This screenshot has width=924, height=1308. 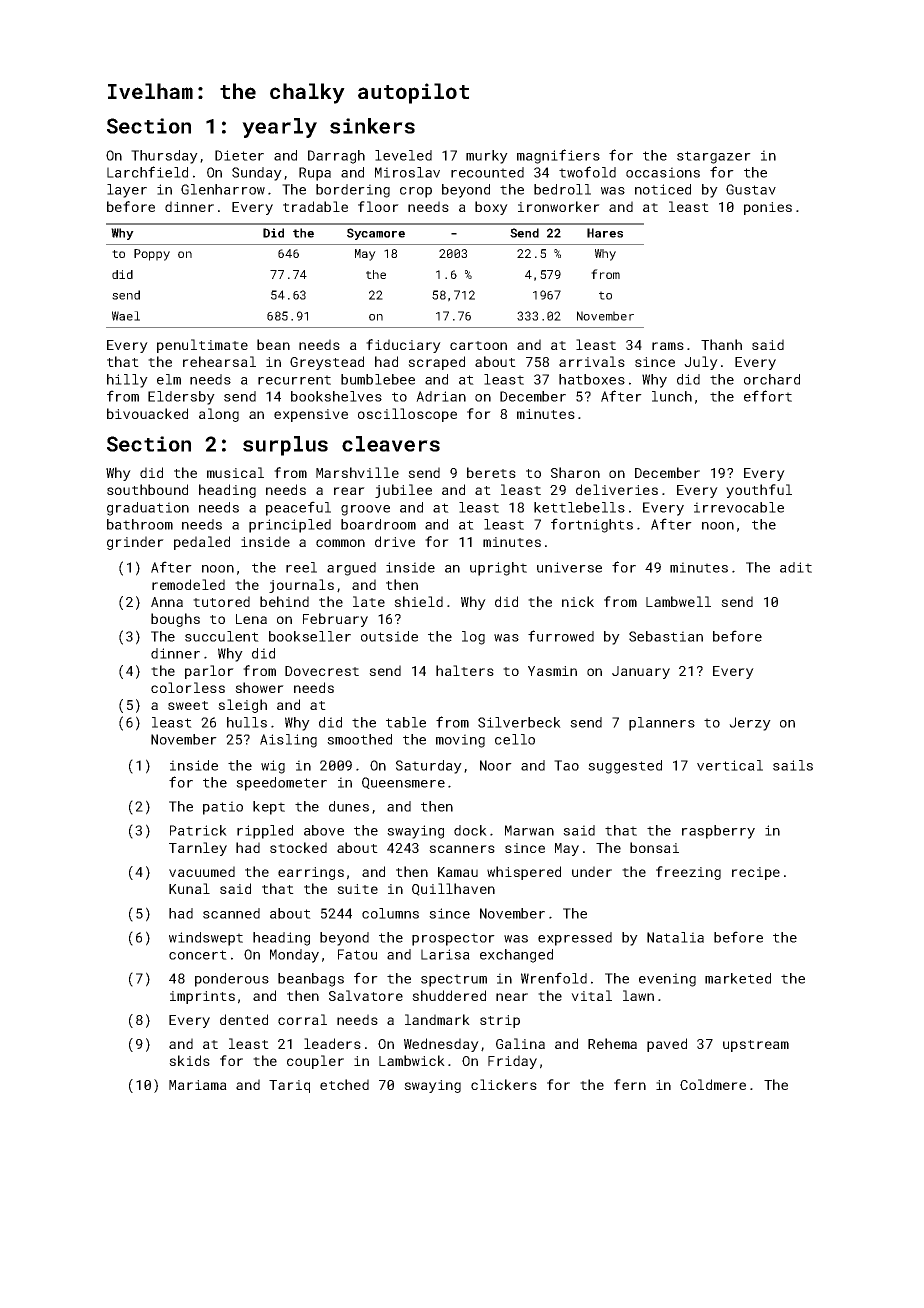 I want to click on Dieter, so click(x=239, y=155).
